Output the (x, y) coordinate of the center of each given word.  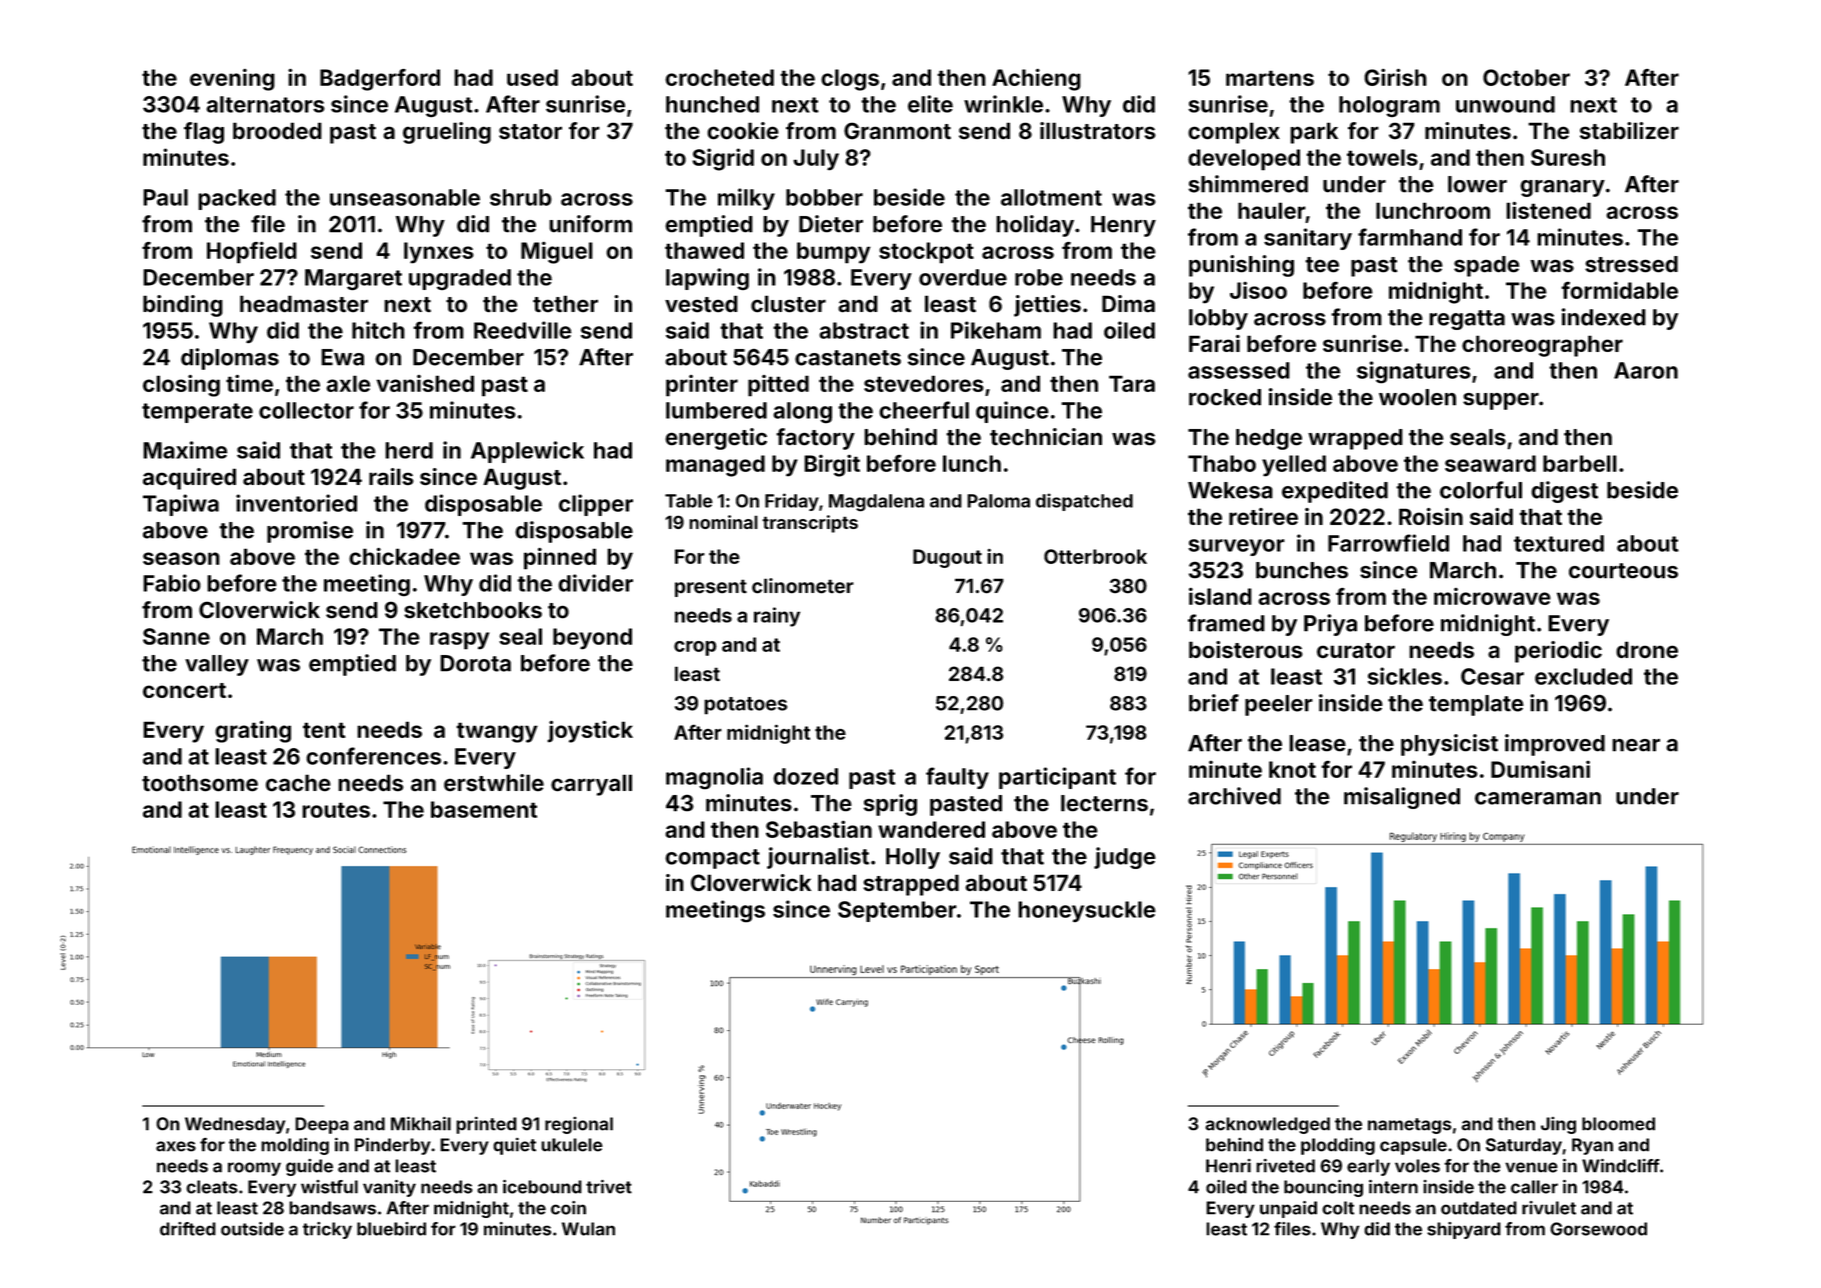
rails (391, 477)
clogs (850, 80)
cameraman (1538, 798)
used (532, 77)
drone (1647, 650)
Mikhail (421, 1123)
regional (579, 1125)
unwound (1505, 104)
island (1220, 596)
